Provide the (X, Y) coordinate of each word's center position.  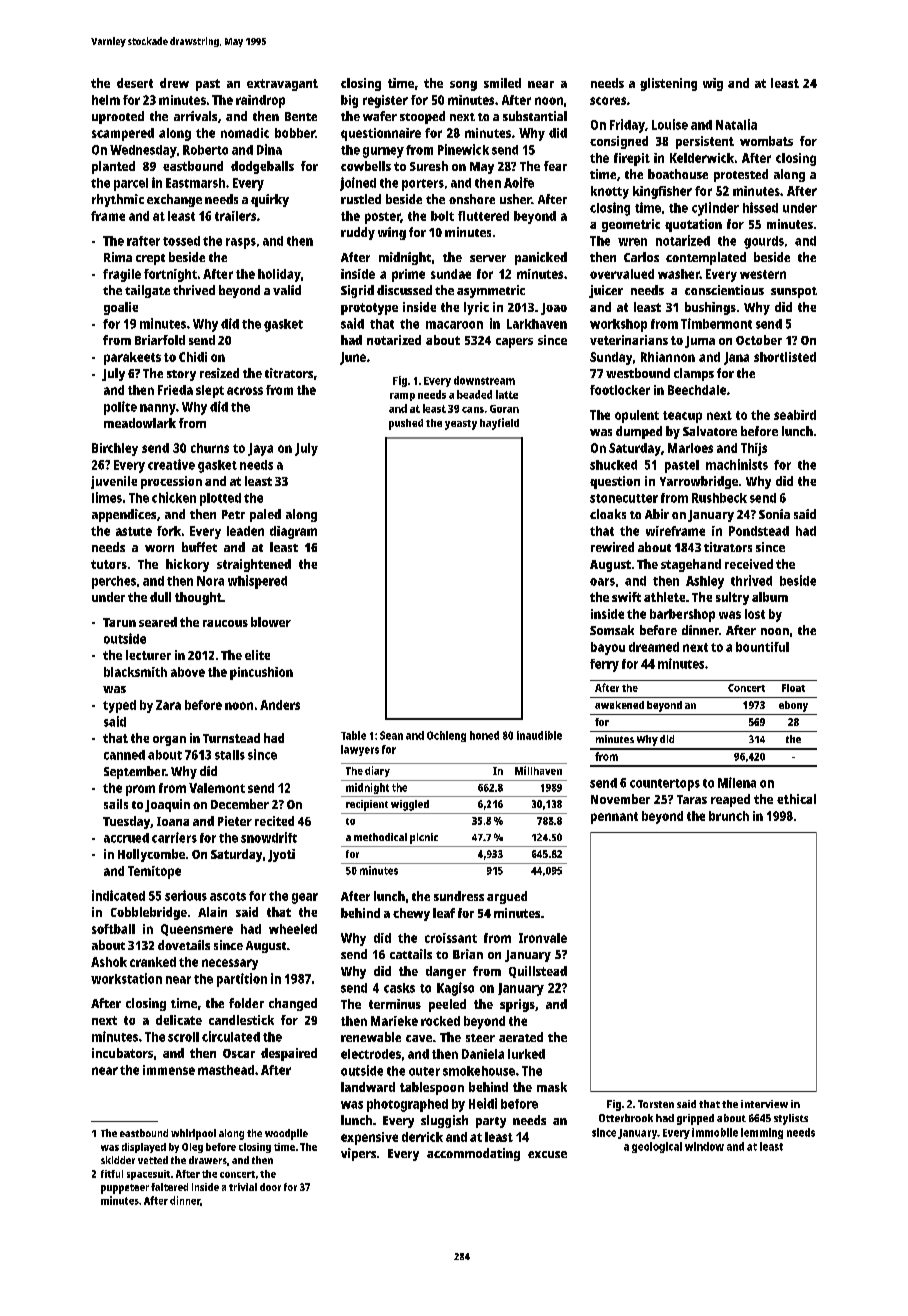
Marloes (690, 448)
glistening (668, 84)
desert (135, 83)
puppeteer (125, 1189)
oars (602, 582)
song (463, 86)
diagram (293, 532)
